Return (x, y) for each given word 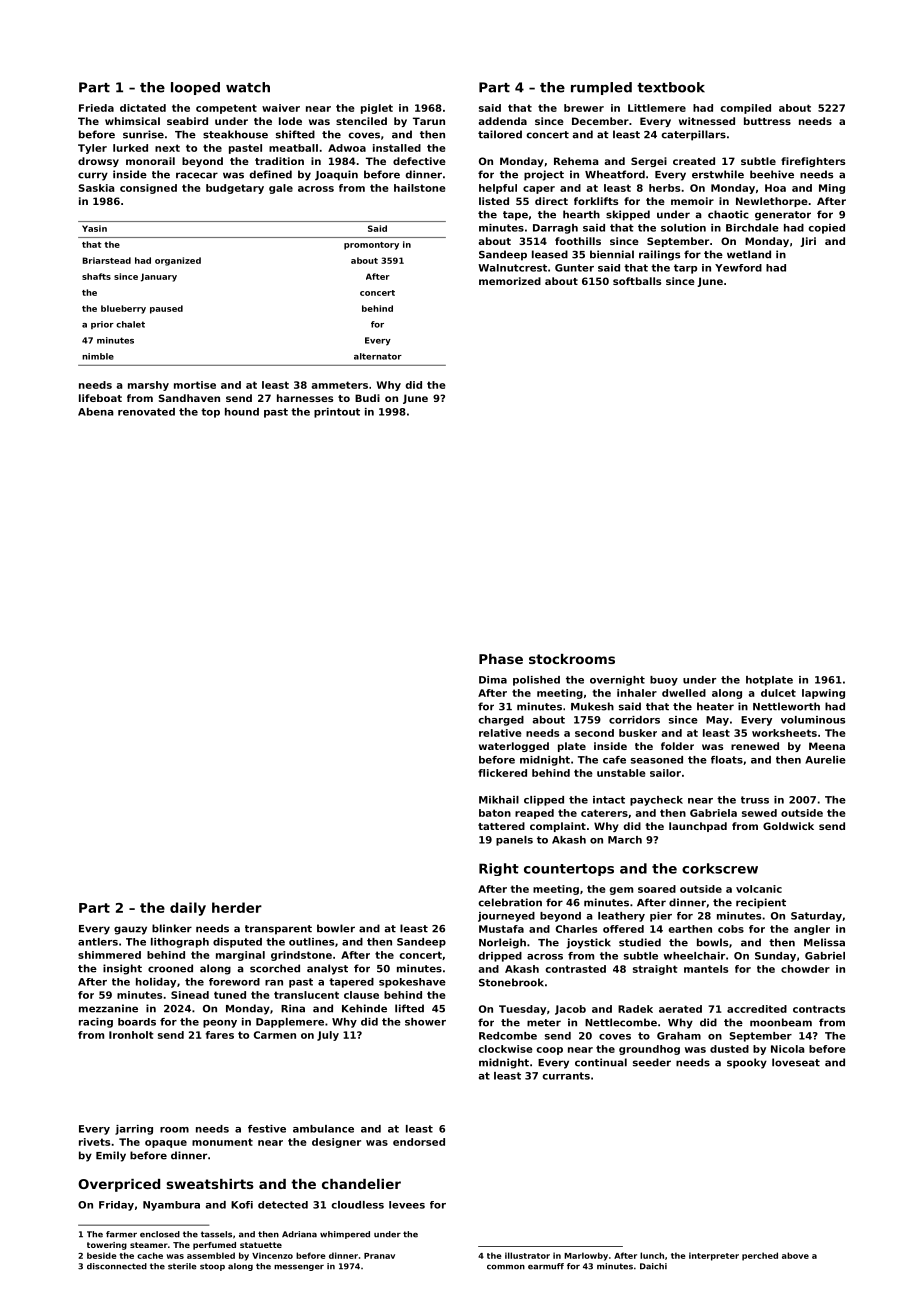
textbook (671, 87)
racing (96, 1023)
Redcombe (508, 1036)
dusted (729, 1049)
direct (551, 201)
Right (499, 869)
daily (188, 909)
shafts (96, 276)
